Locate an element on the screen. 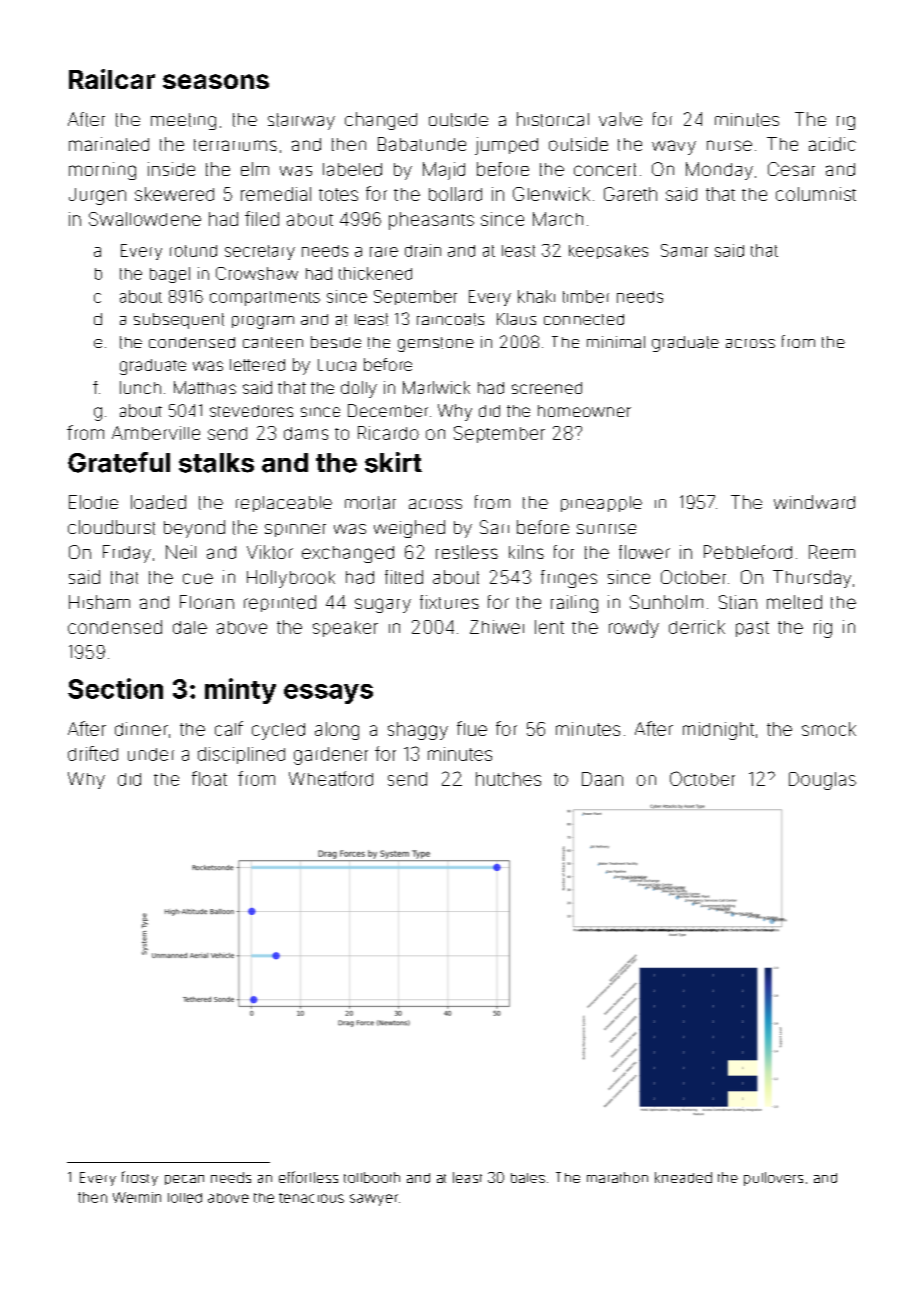 This screenshot has height=1314, width=924. columnist is located at coordinates (816, 194).
